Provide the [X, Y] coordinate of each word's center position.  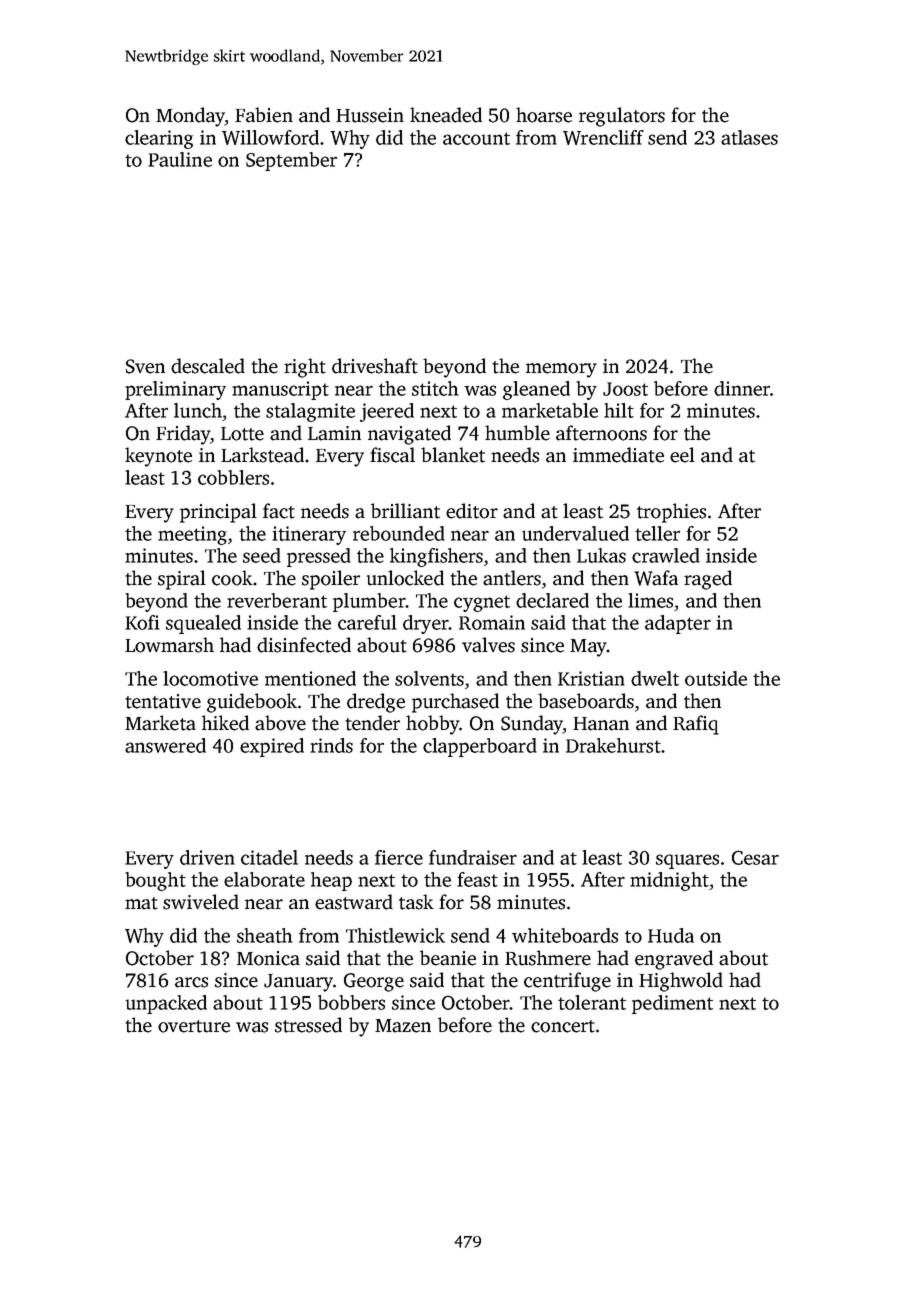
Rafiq [696, 725]
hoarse [544, 115]
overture [194, 1026]
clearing [159, 139]
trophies [671, 513]
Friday [183, 435]
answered [165, 745]
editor [472, 511]
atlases [749, 137]
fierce [399, 857]
